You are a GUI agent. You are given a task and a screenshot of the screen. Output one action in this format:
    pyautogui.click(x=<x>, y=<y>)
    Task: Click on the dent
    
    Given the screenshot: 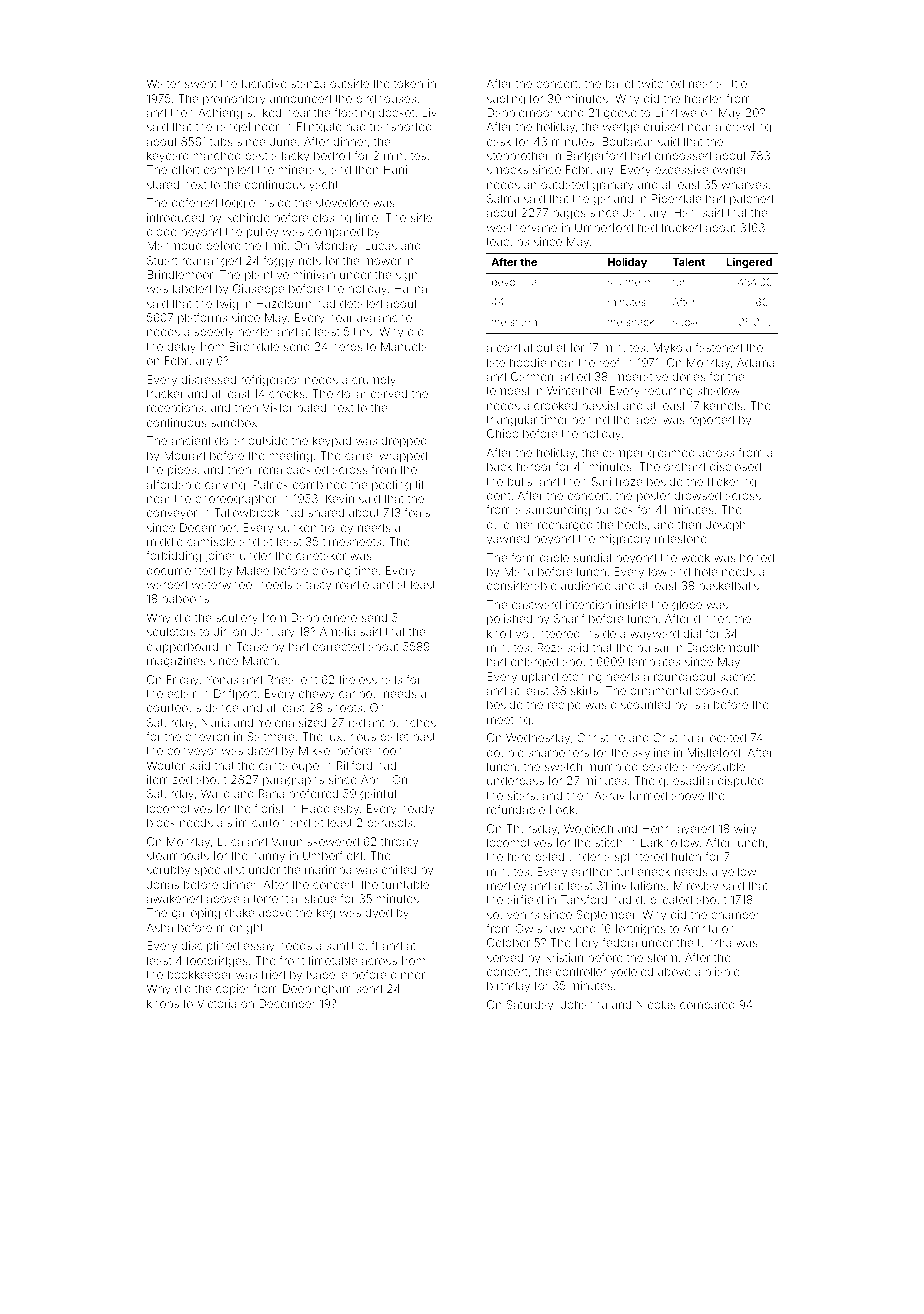 What is the action you would take?
    pyautogui.click(x=498, y=496)
